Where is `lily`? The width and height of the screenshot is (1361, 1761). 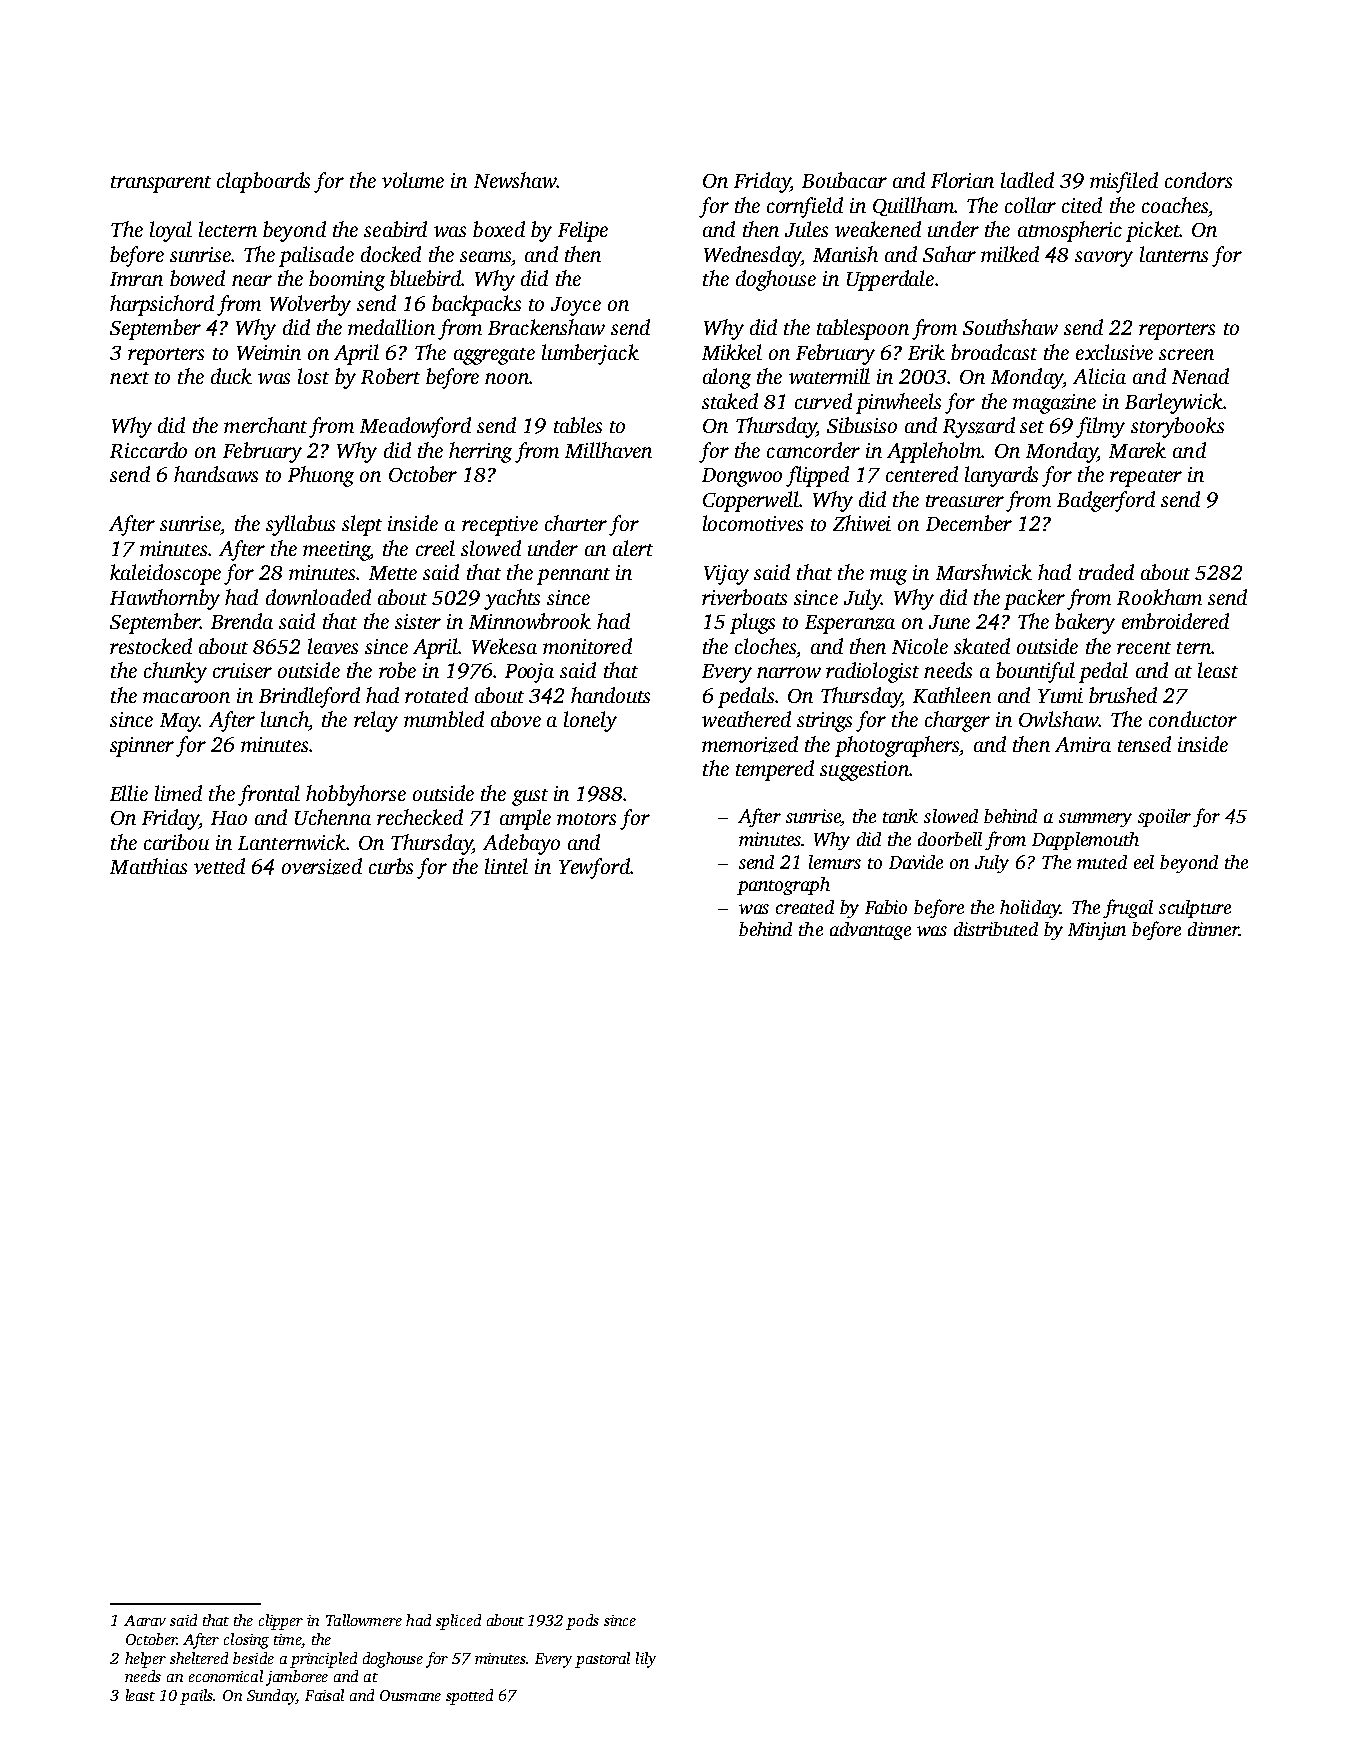 lily is located at coordinates (646, 1660).
